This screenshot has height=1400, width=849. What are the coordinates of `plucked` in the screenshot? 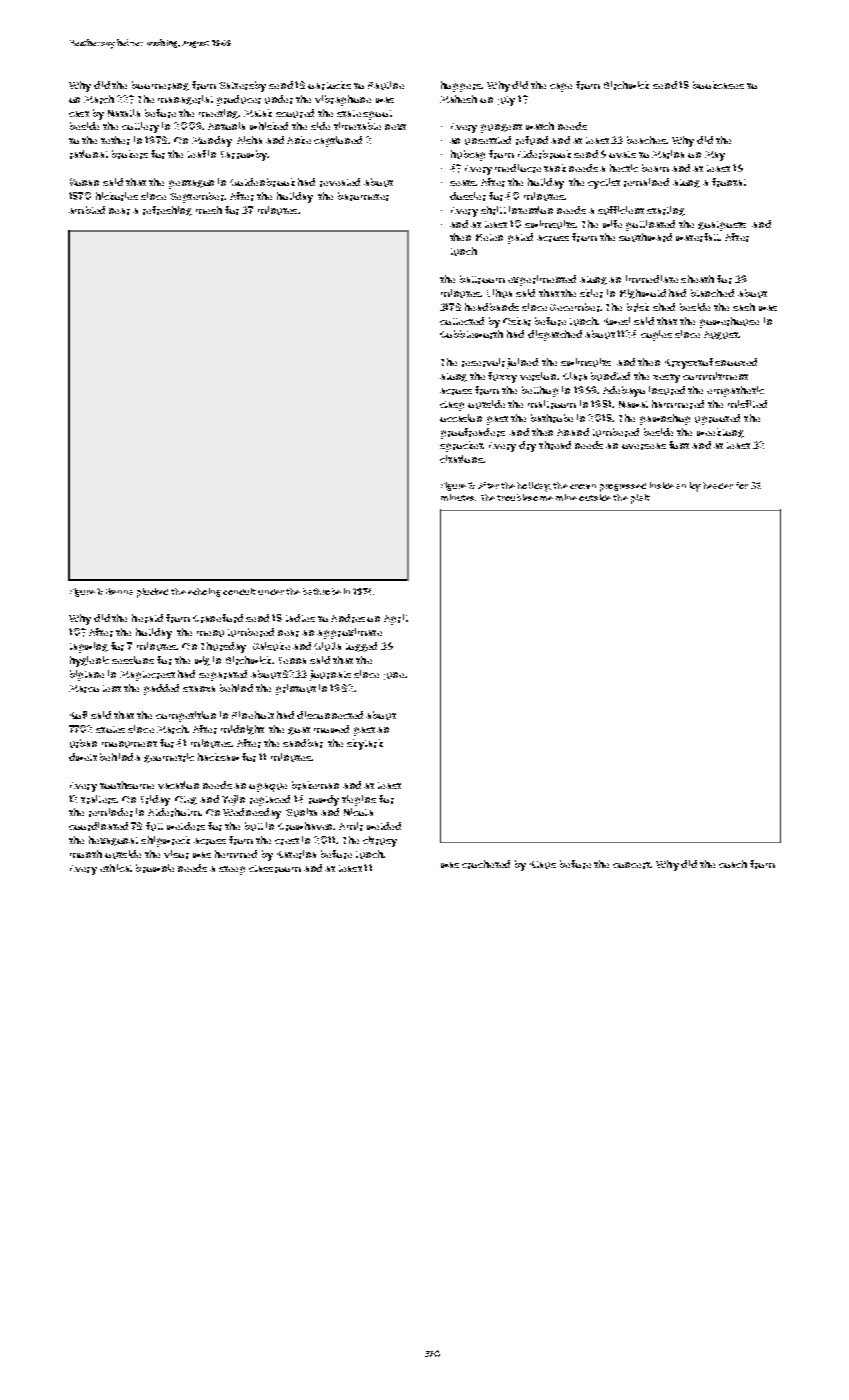 It's located at (152, 593).
